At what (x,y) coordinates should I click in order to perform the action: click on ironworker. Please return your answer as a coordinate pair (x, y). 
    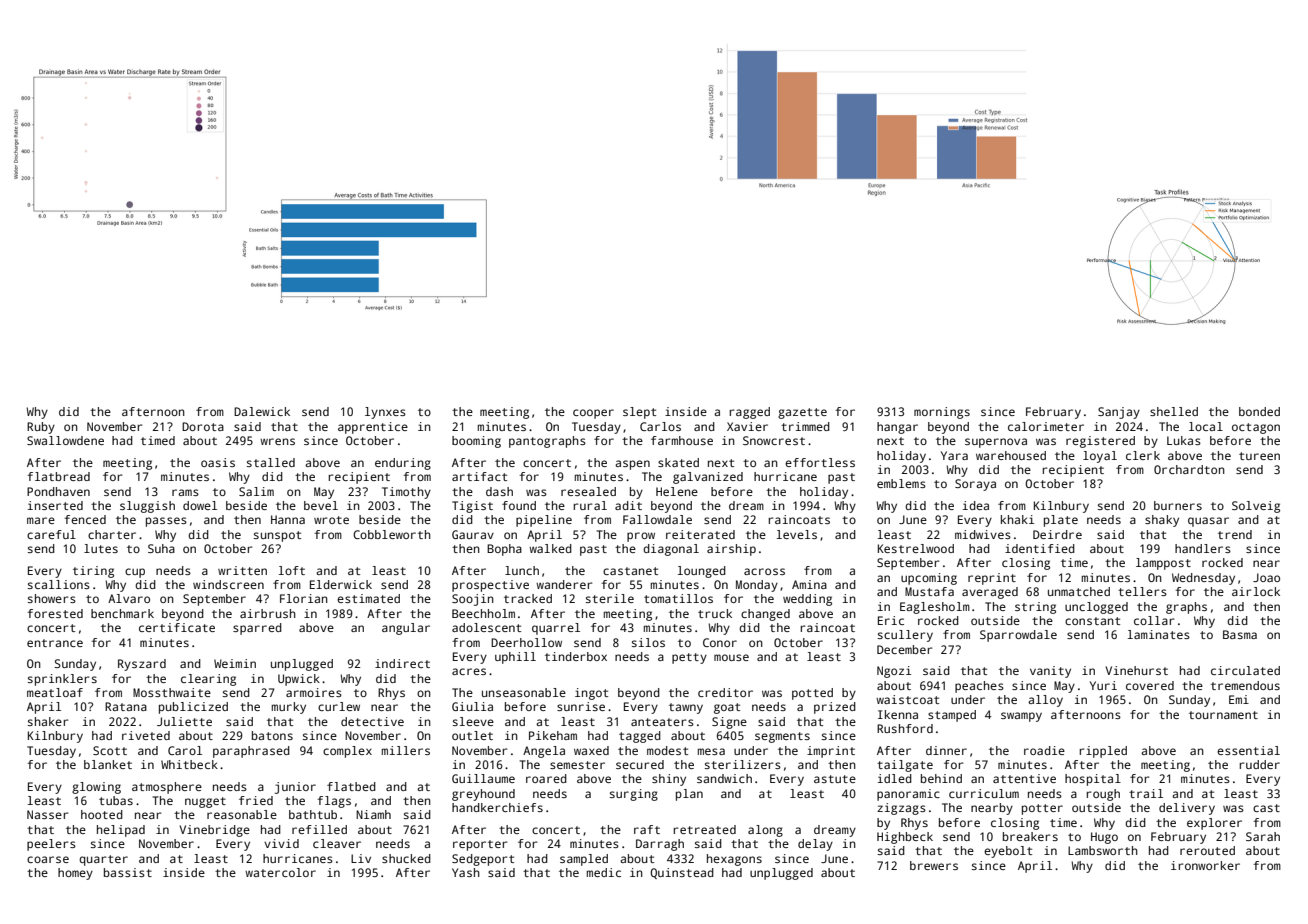
    Looking at the image, I should click on (1205, 865).
